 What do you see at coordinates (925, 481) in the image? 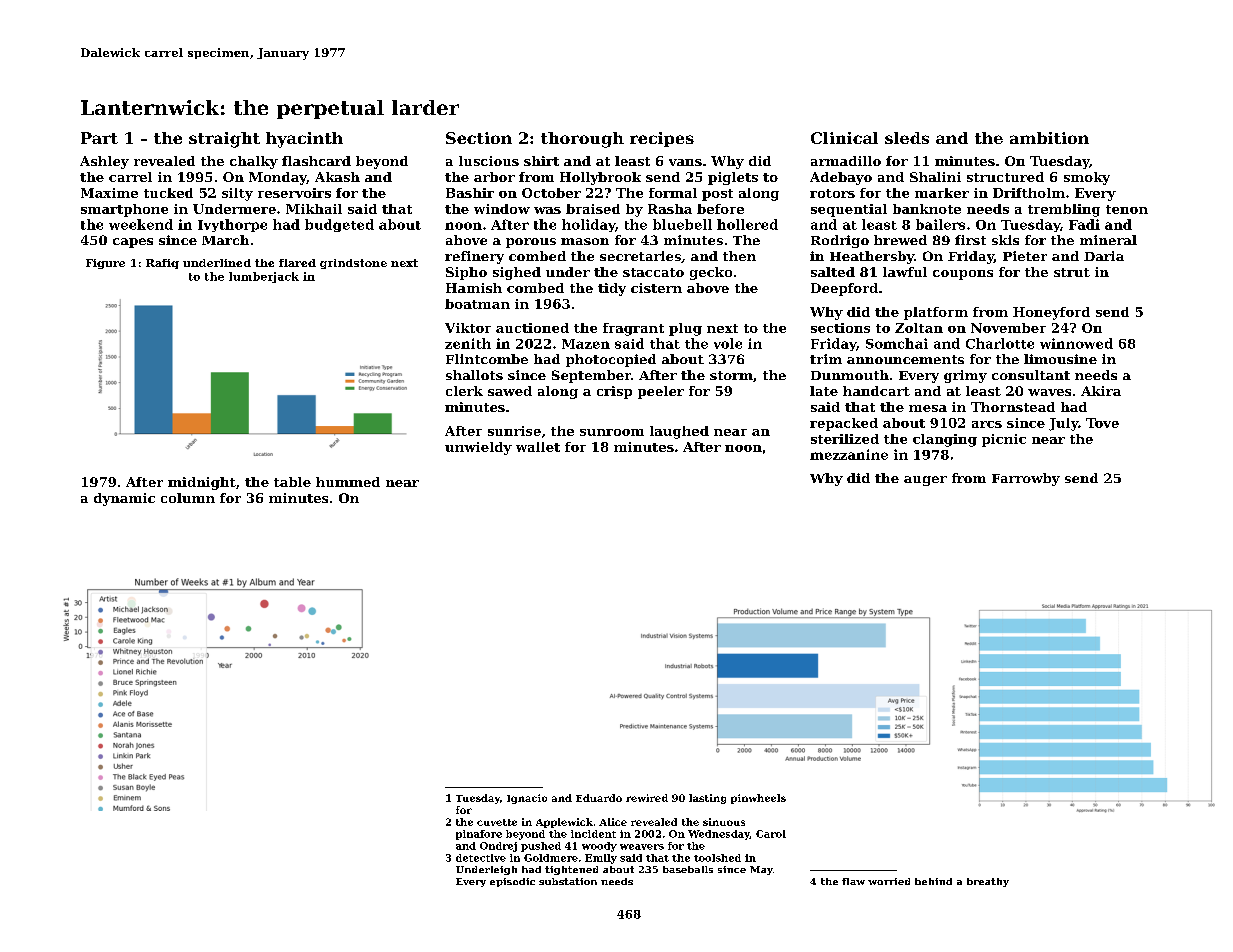
I see `auger` at bounding box center [925, 481].
